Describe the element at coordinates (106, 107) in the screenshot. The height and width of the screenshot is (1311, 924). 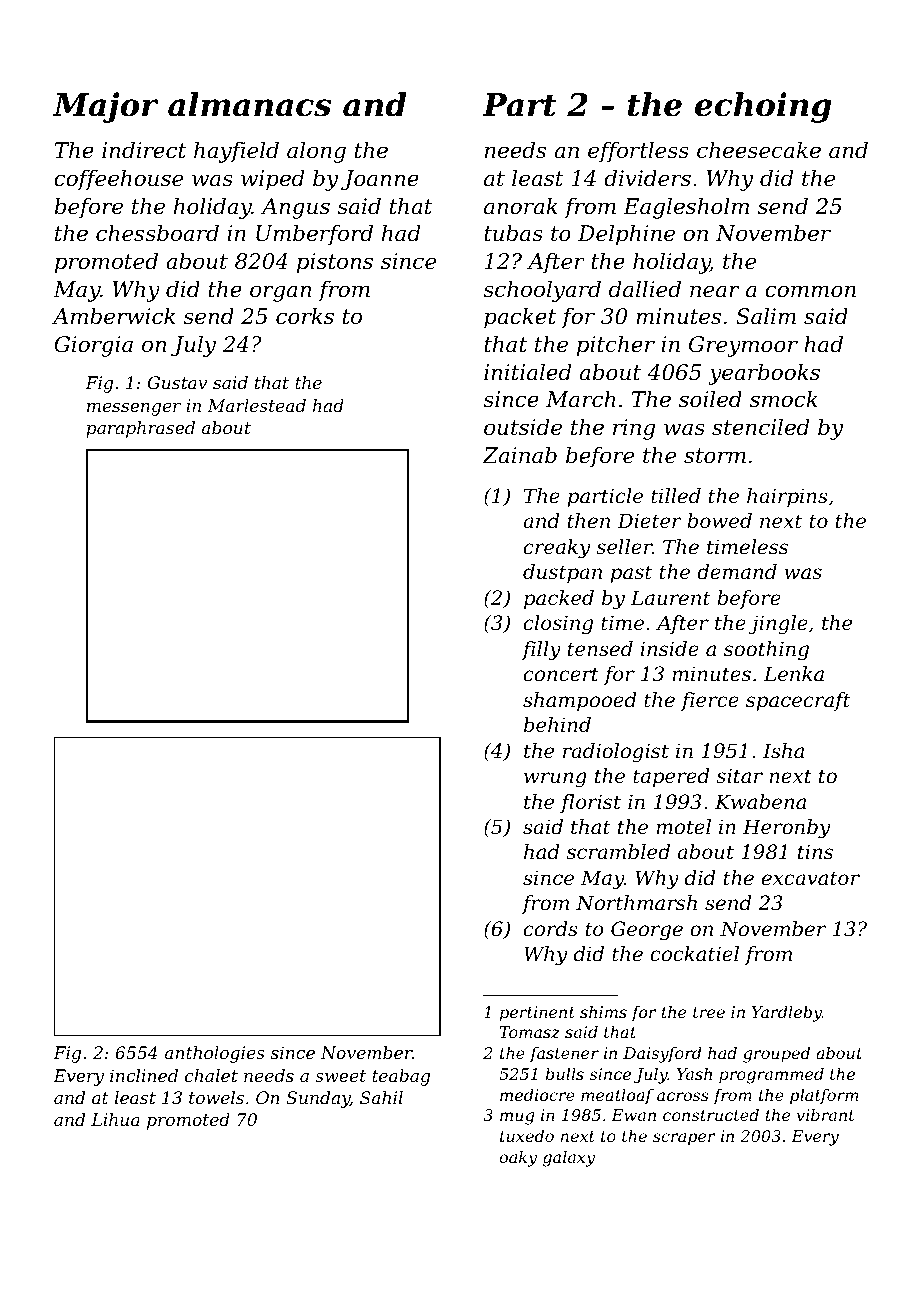
I see `Major` at that location.
